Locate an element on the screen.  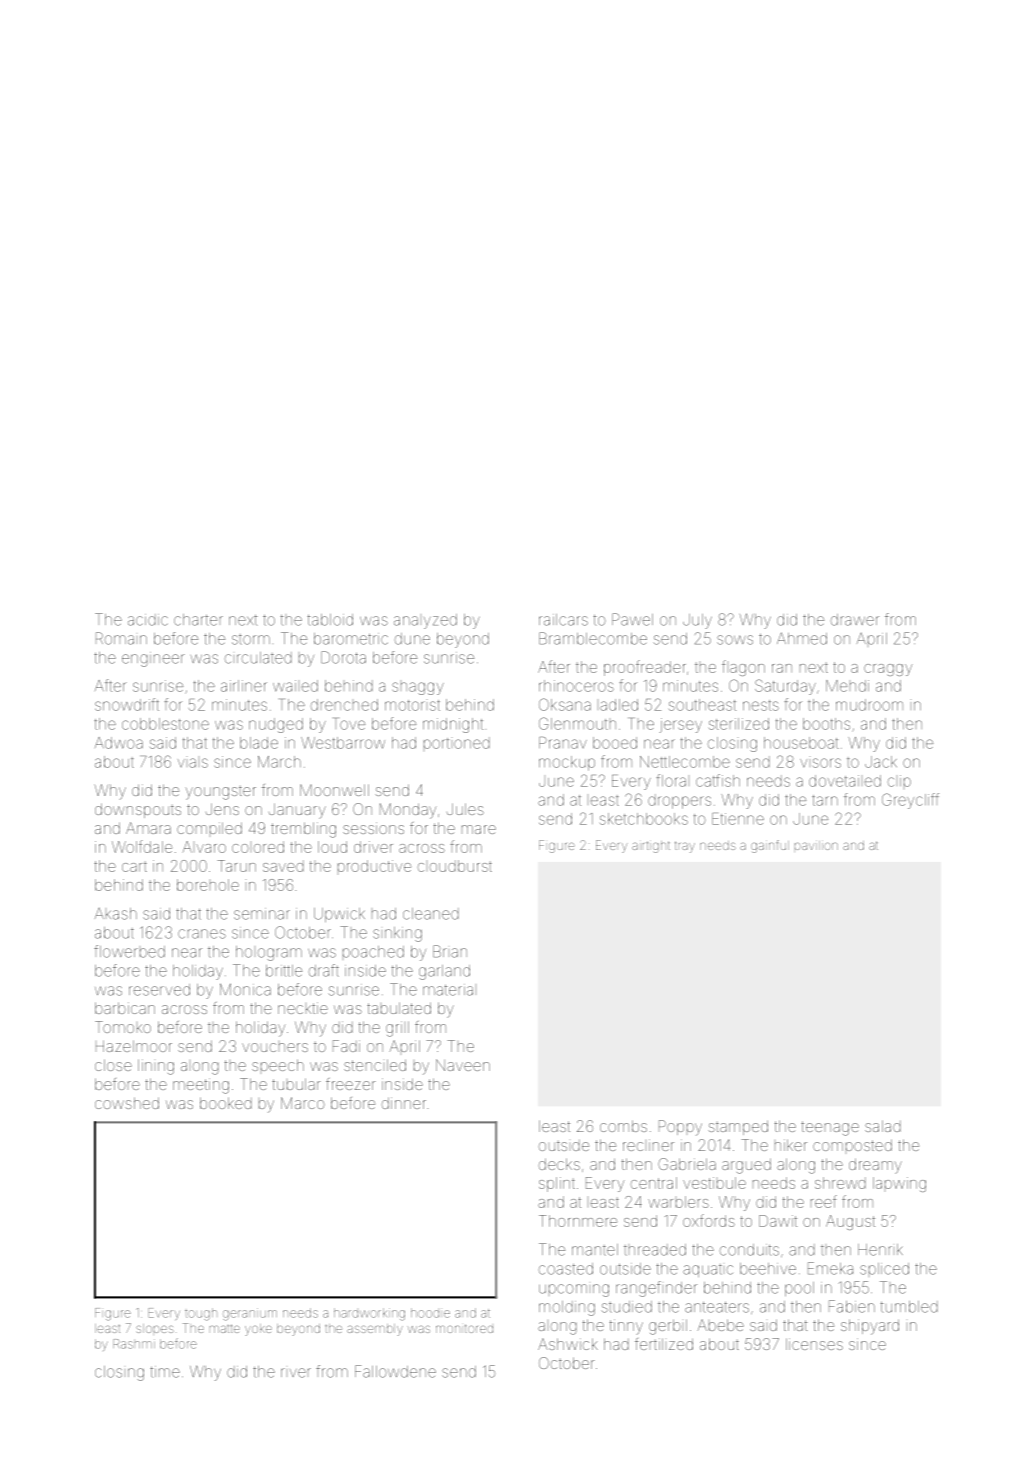
acidic is located at coordinates (148, 620).
